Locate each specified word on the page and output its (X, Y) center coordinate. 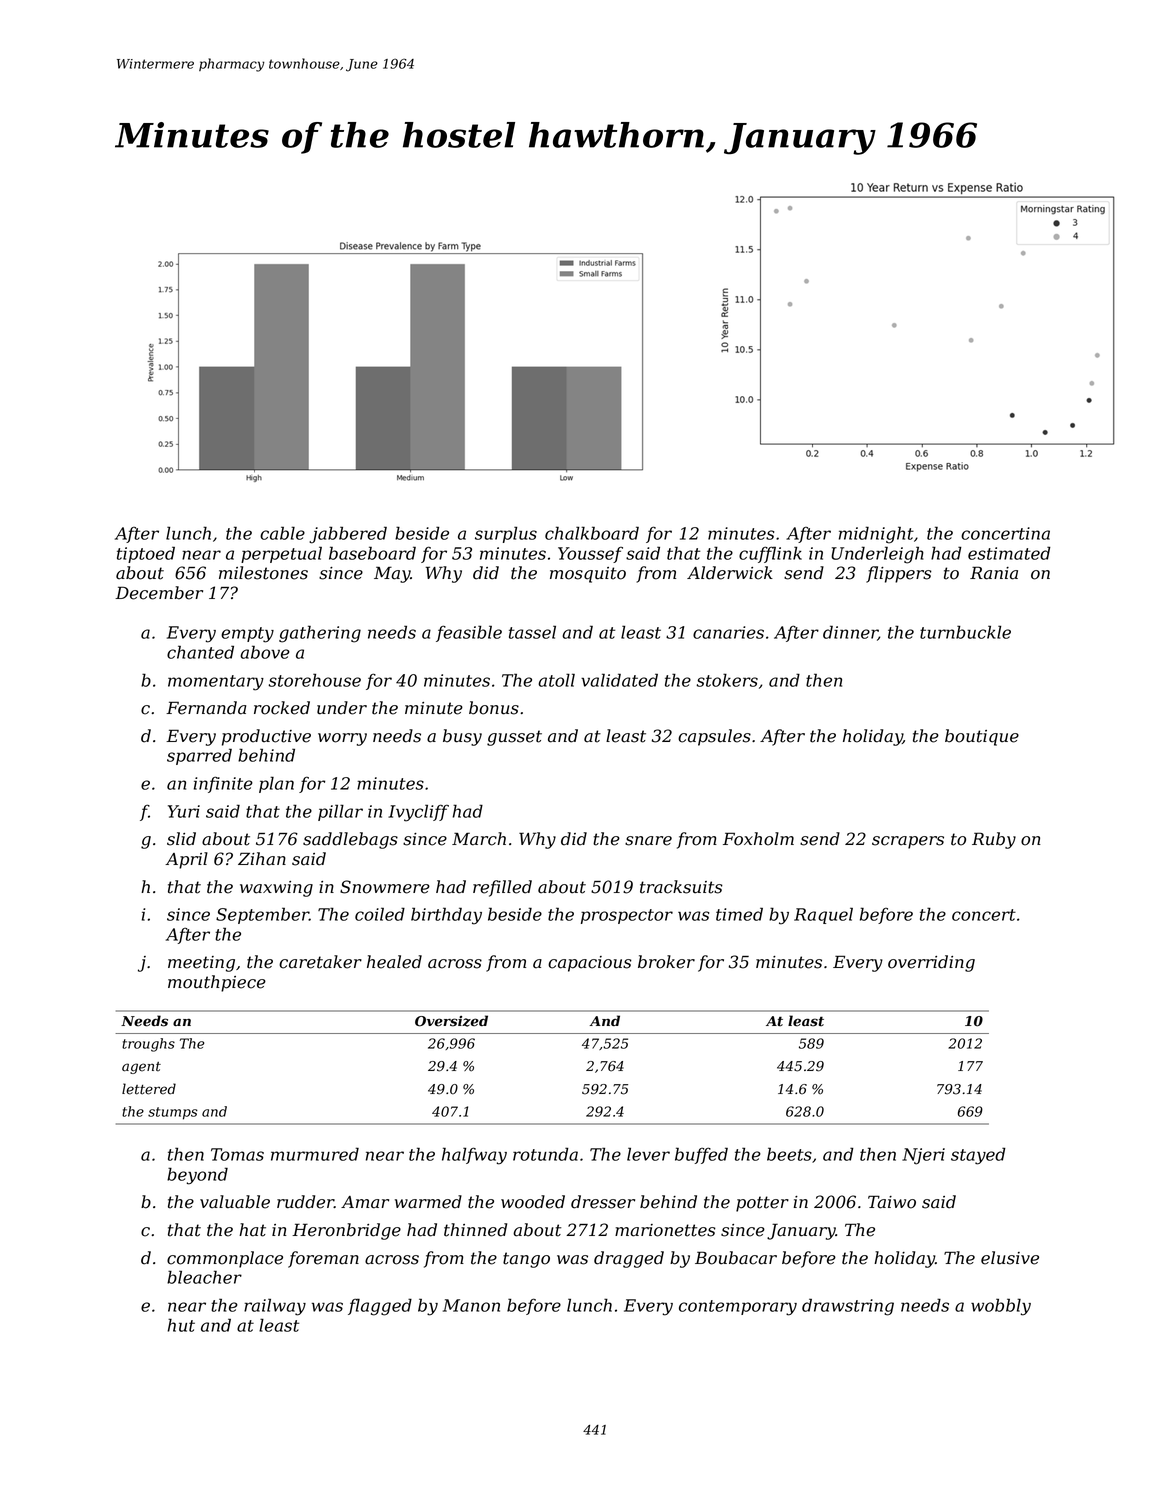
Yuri (184, 811)
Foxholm (758, 839)
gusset (514, 738)
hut (181, 1325)
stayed (978, 1156)
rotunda (545, 1154)
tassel (532, 632)
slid (181, 839)
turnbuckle (965, 632)
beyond (197, 1176)
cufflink (770, 554)
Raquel (823, 915)
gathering (320, 634)
